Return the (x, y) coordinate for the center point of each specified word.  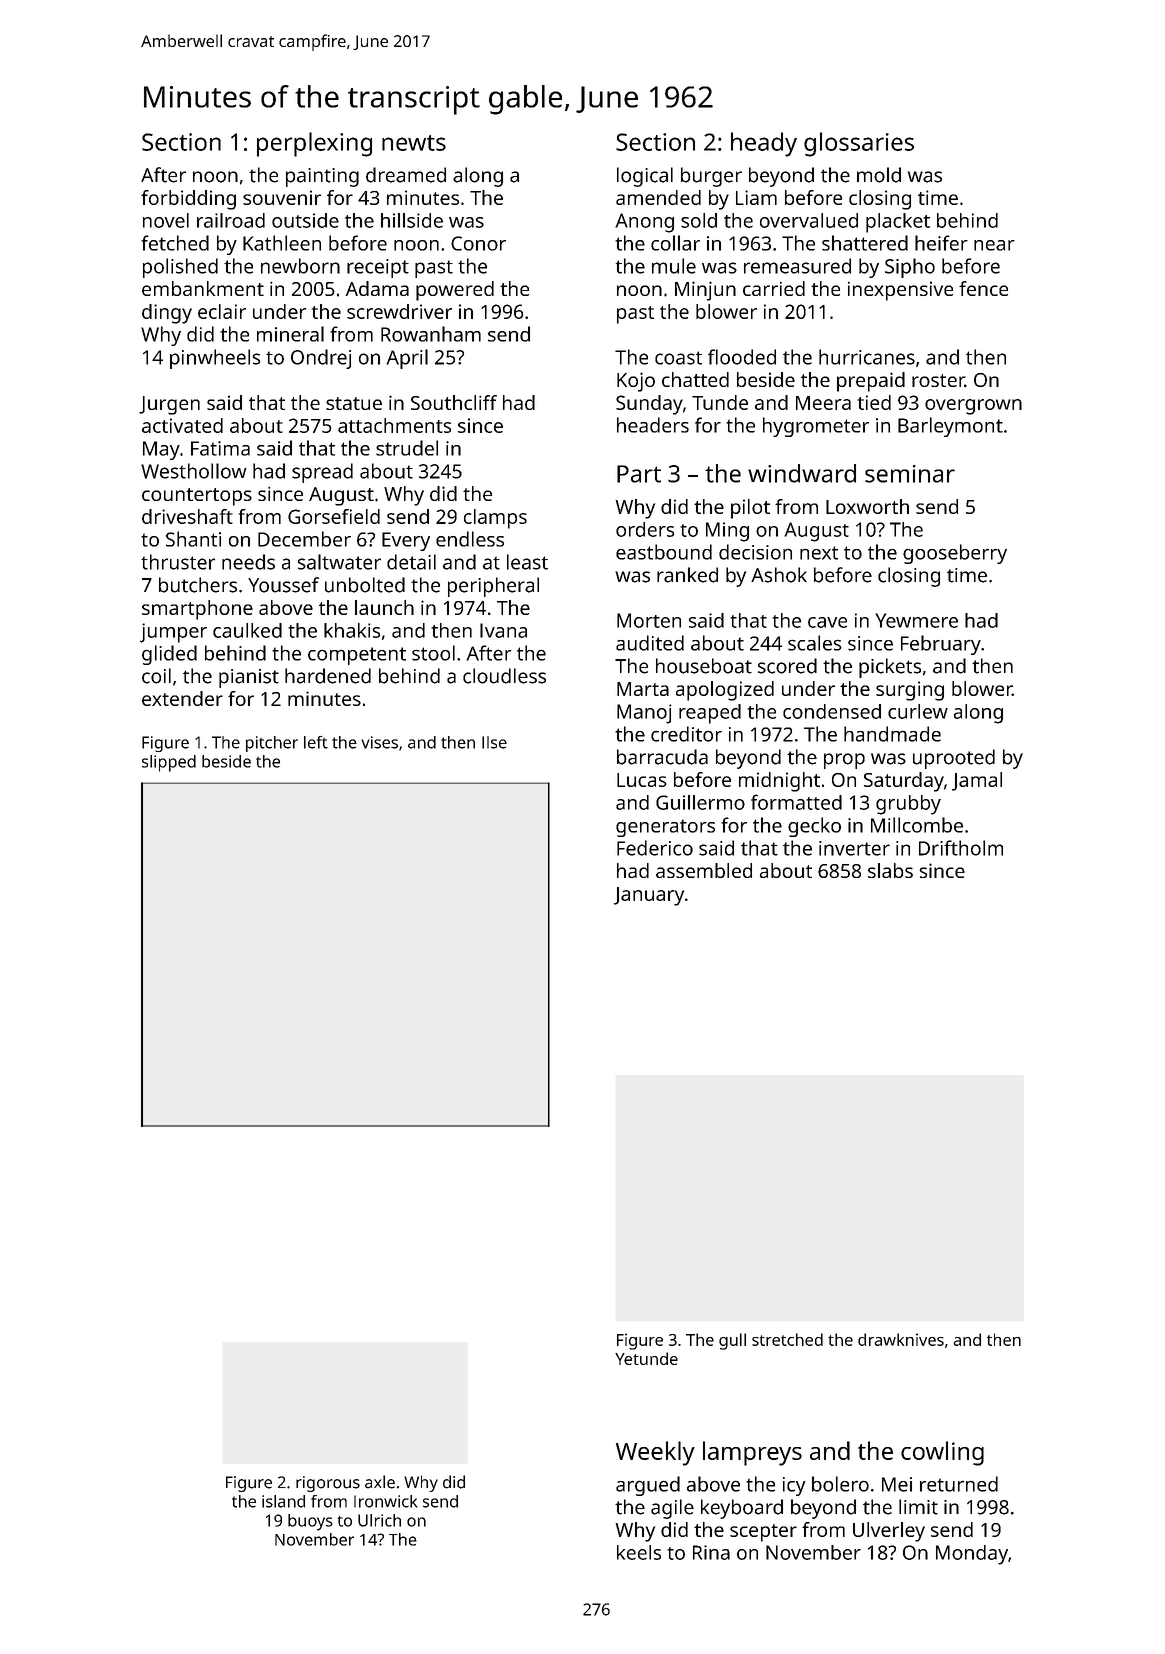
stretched (787, 1339)
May (161, 450)
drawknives (901, 1339)
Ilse (494, 742)
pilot (750, 509)
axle (380, 1482)
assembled (704, 870)
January (649, 896)
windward (802, 473)
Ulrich (379, 1520)
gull (732, 1341)
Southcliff (454, 402)
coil (156, 676)
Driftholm (961, 848)
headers (653, 425)
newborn (300, 266)
